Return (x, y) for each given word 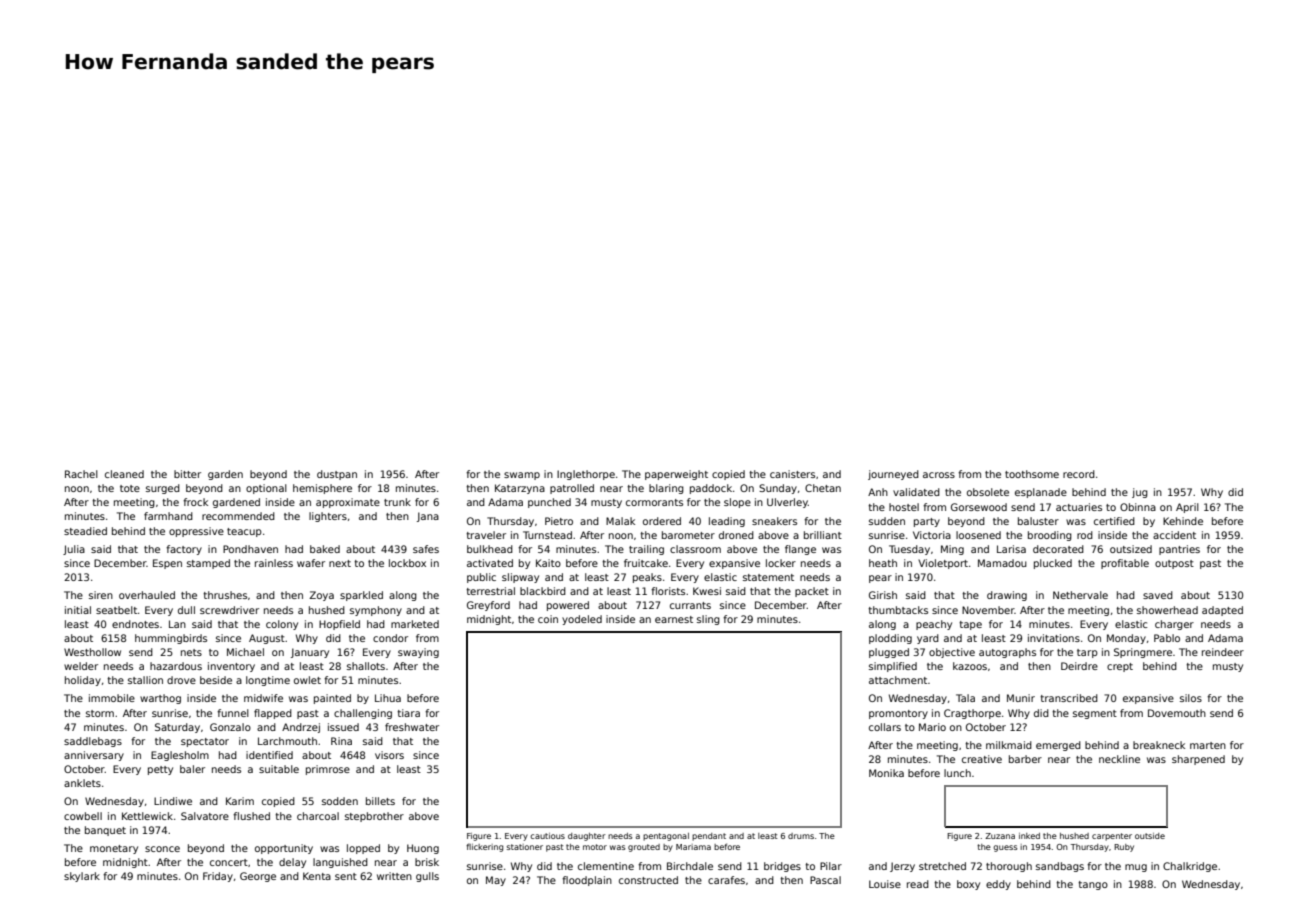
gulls (427, 877)
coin (548, 619)
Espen (167, 564)
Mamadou (1002, 563)
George (258, 877)
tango (1093, 885)
